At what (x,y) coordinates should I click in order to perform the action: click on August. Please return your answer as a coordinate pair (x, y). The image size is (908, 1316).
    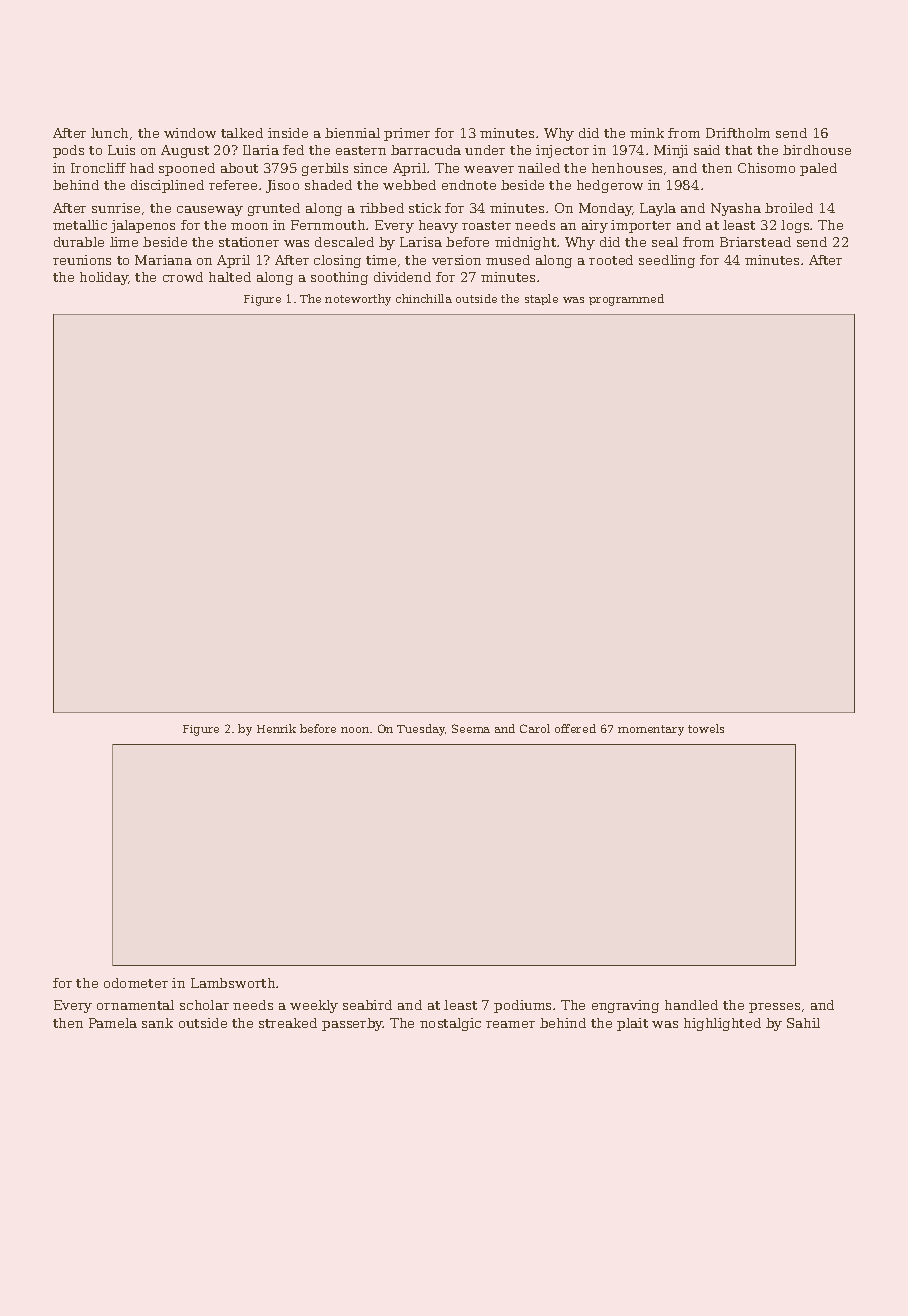
    Looking at the image, I should click on (185, 151).
